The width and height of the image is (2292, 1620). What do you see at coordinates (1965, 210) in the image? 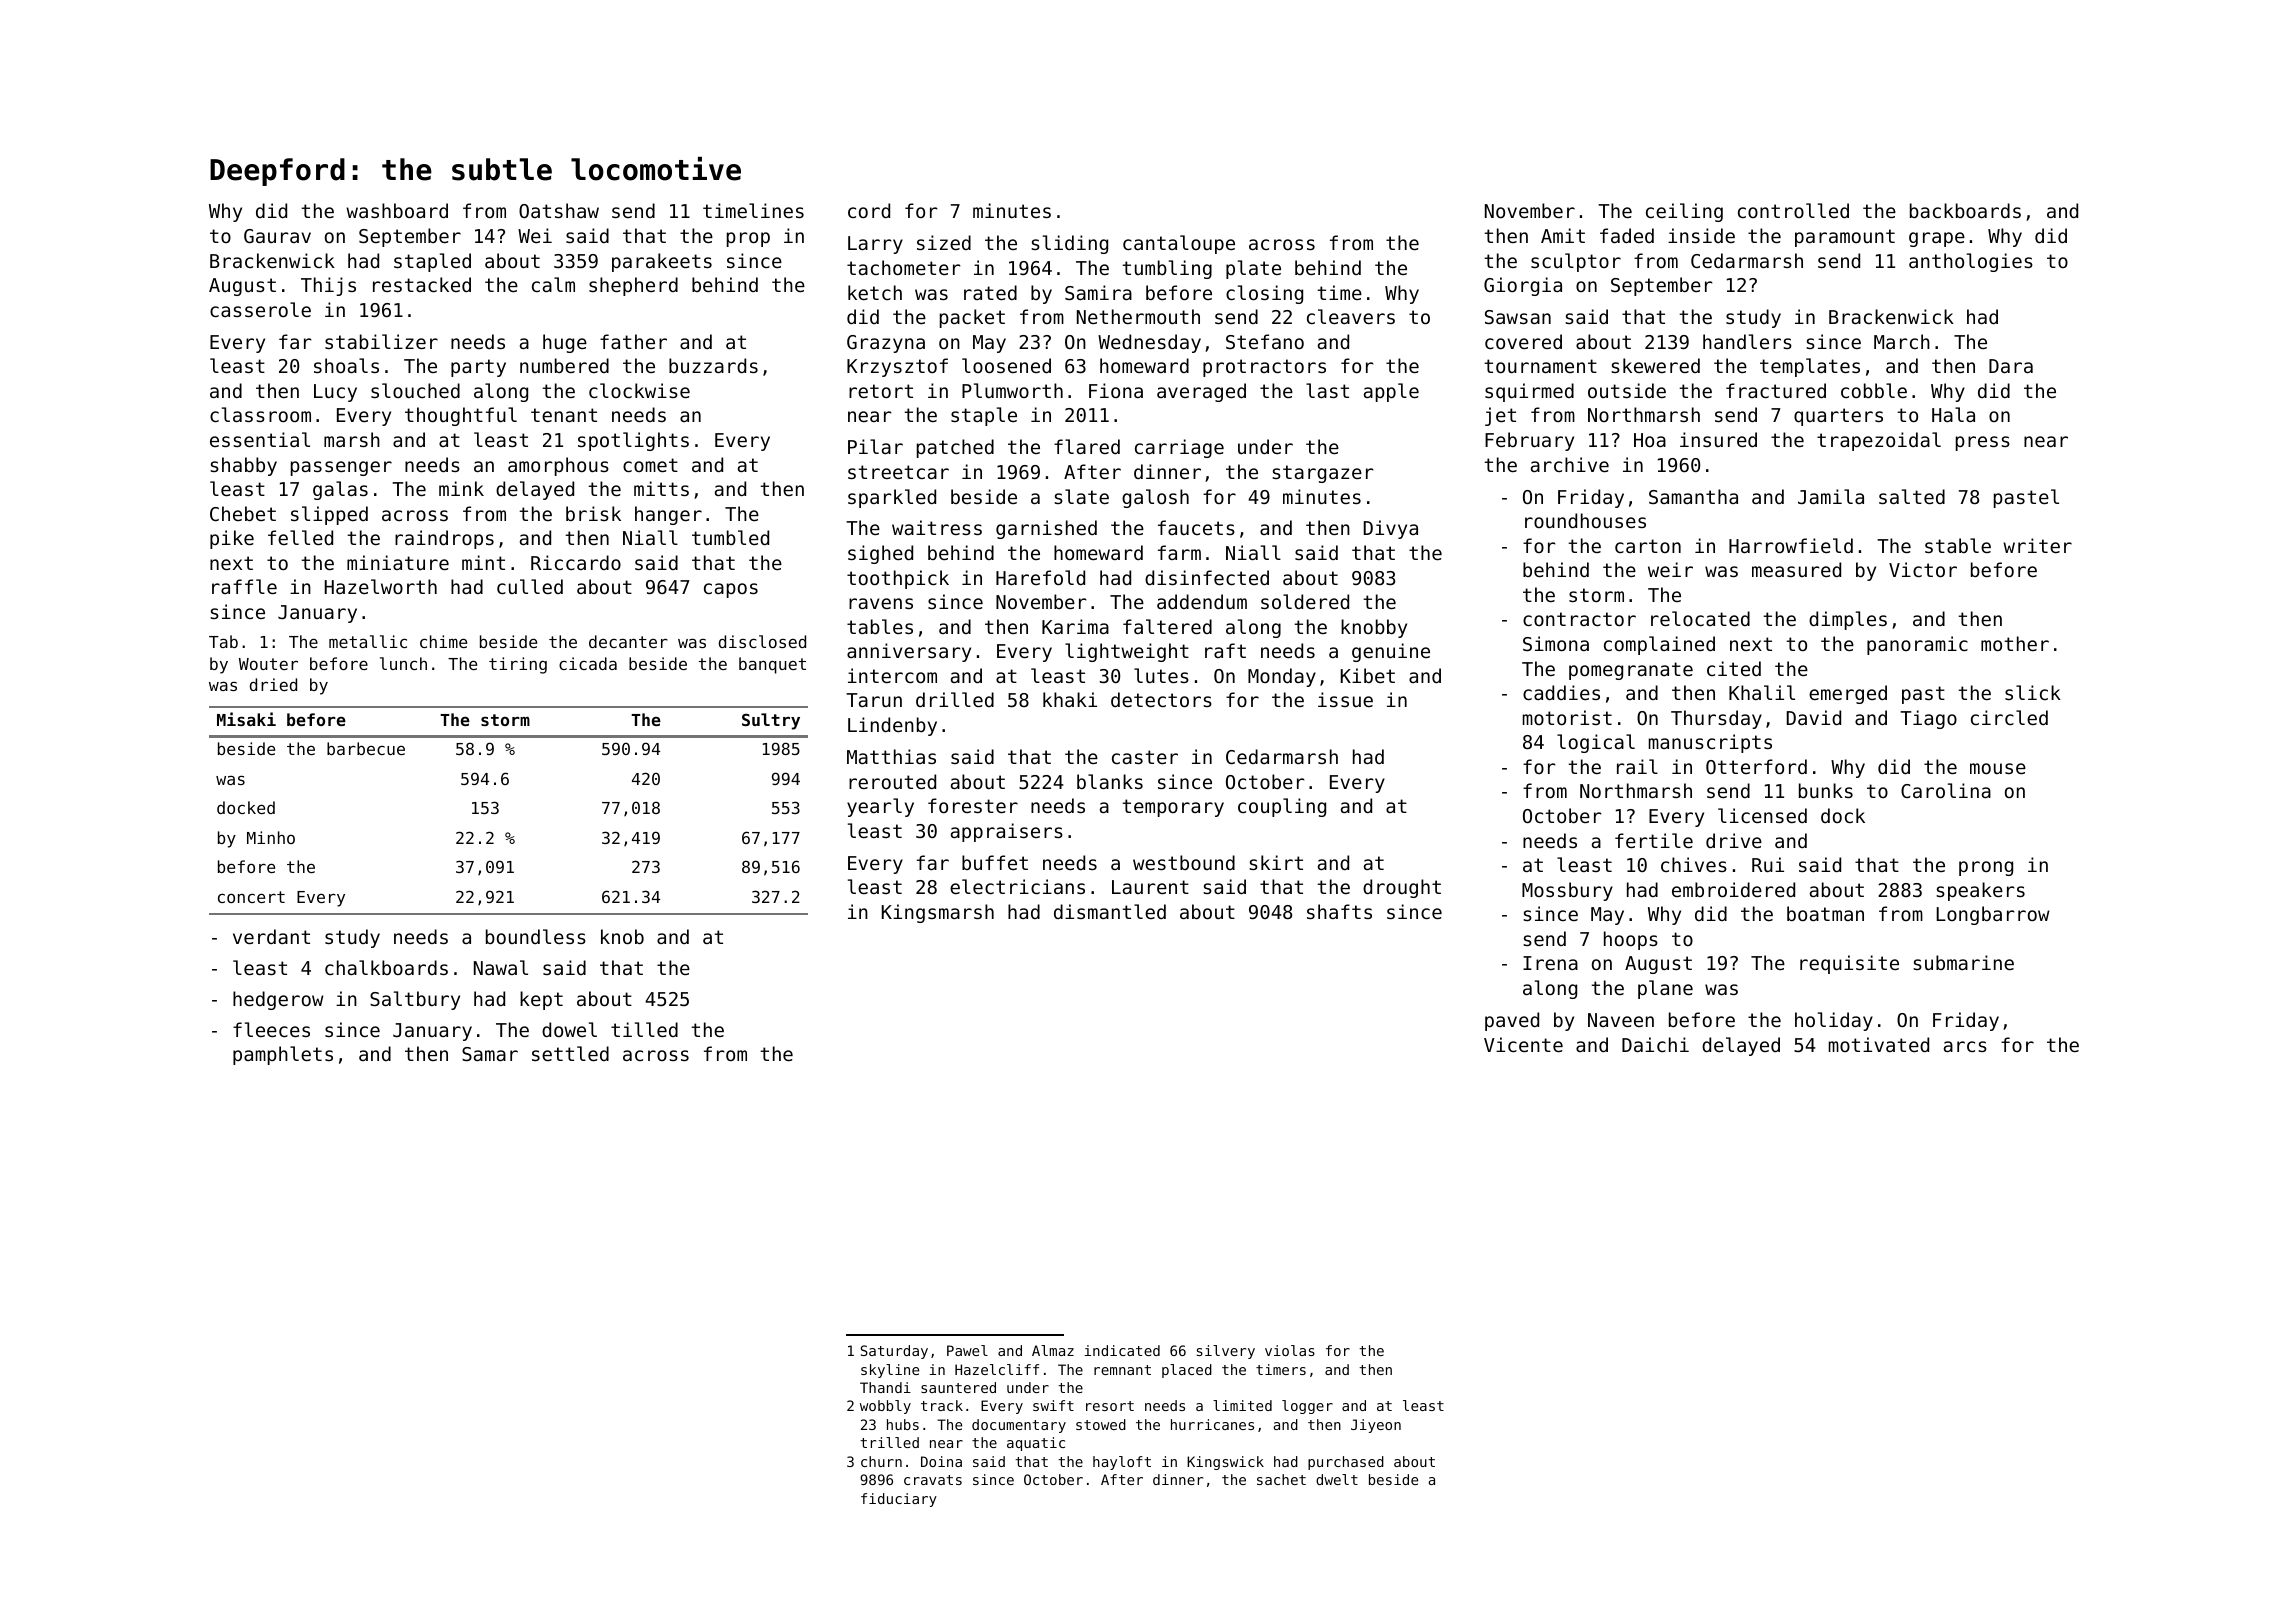
I see `backboards` at bounding box center [1965, 210].
